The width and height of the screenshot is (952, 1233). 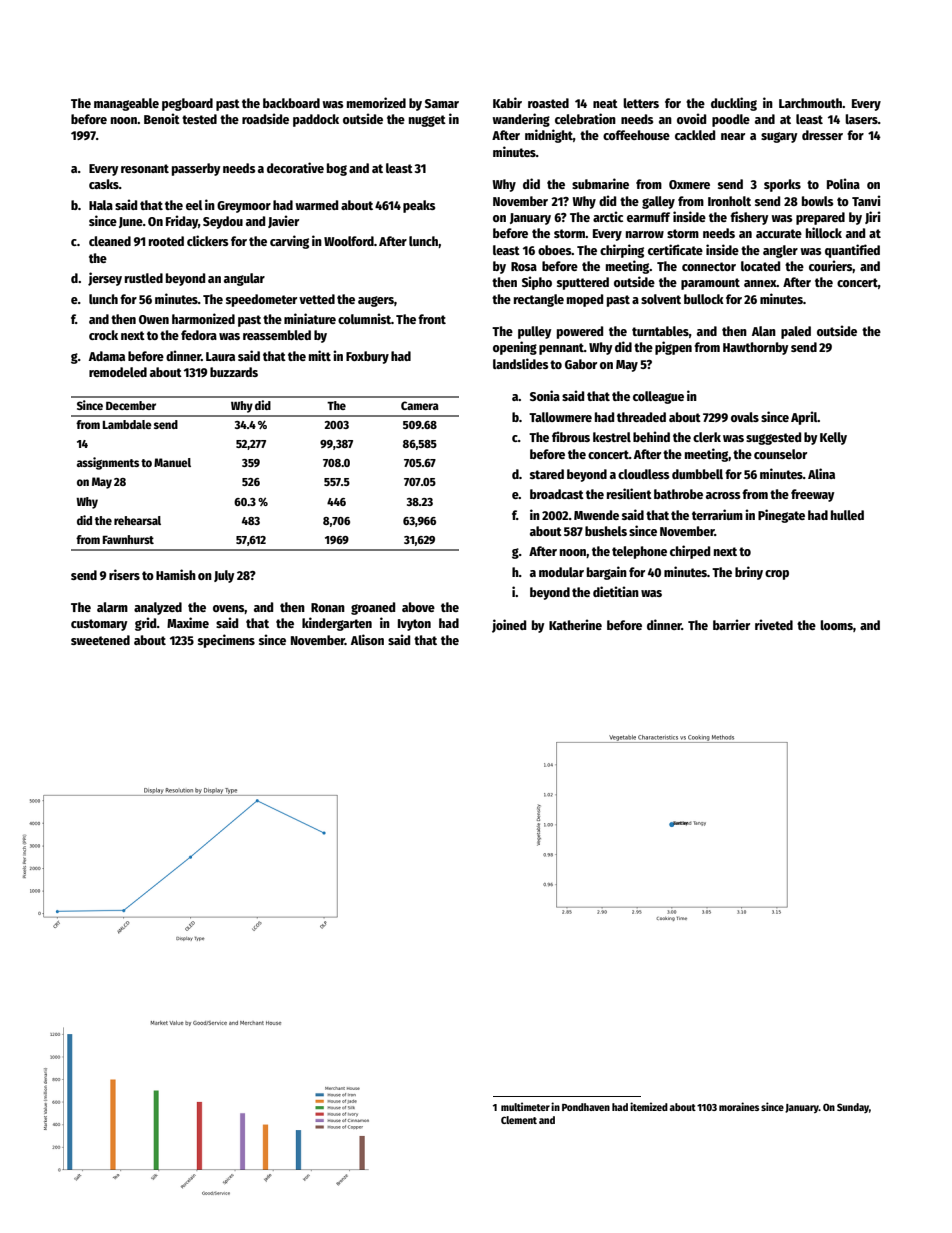 I want to click on looms, so click(x=836, y=625).
